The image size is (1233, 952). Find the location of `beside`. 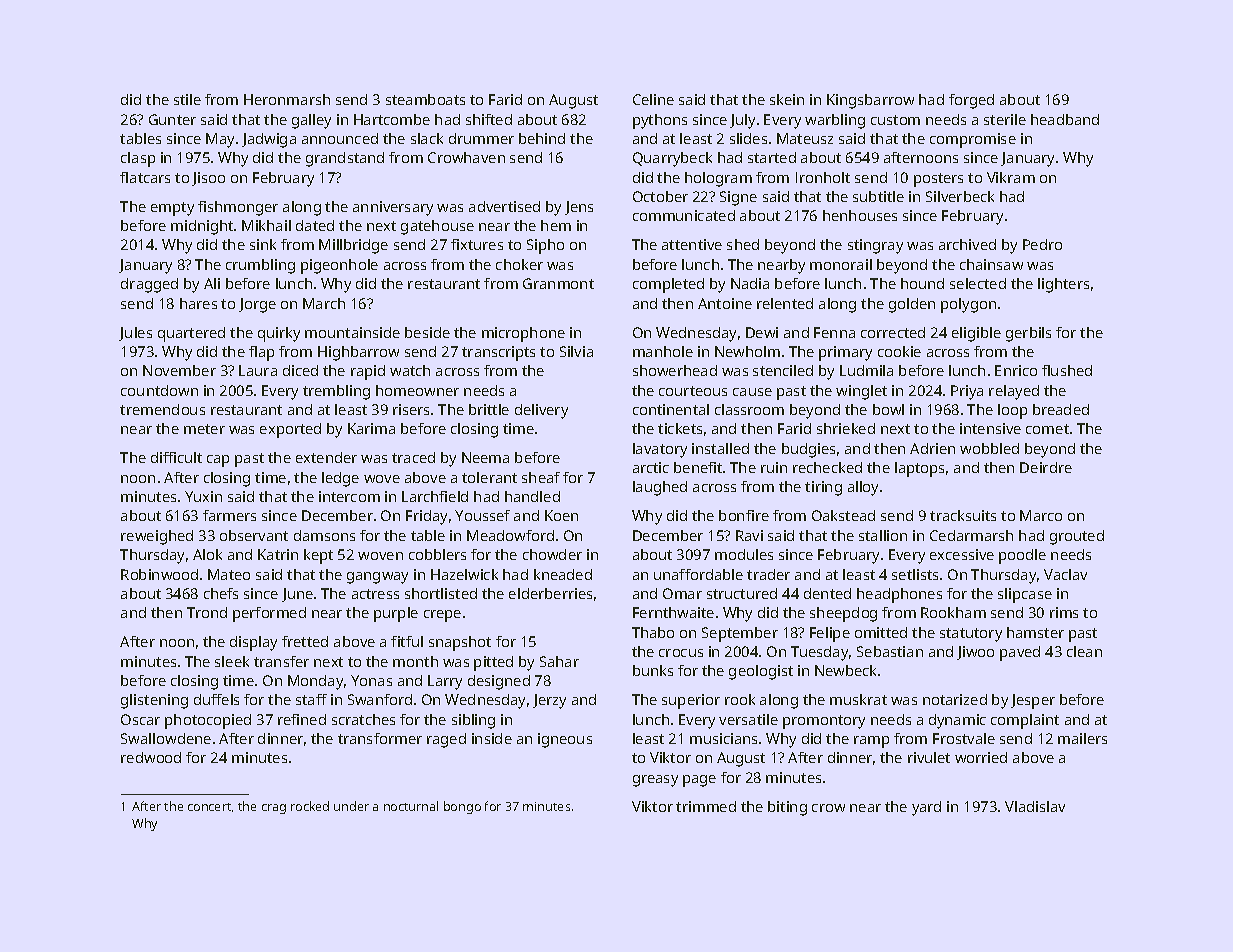

beside is located at coordinates (427, 332).
